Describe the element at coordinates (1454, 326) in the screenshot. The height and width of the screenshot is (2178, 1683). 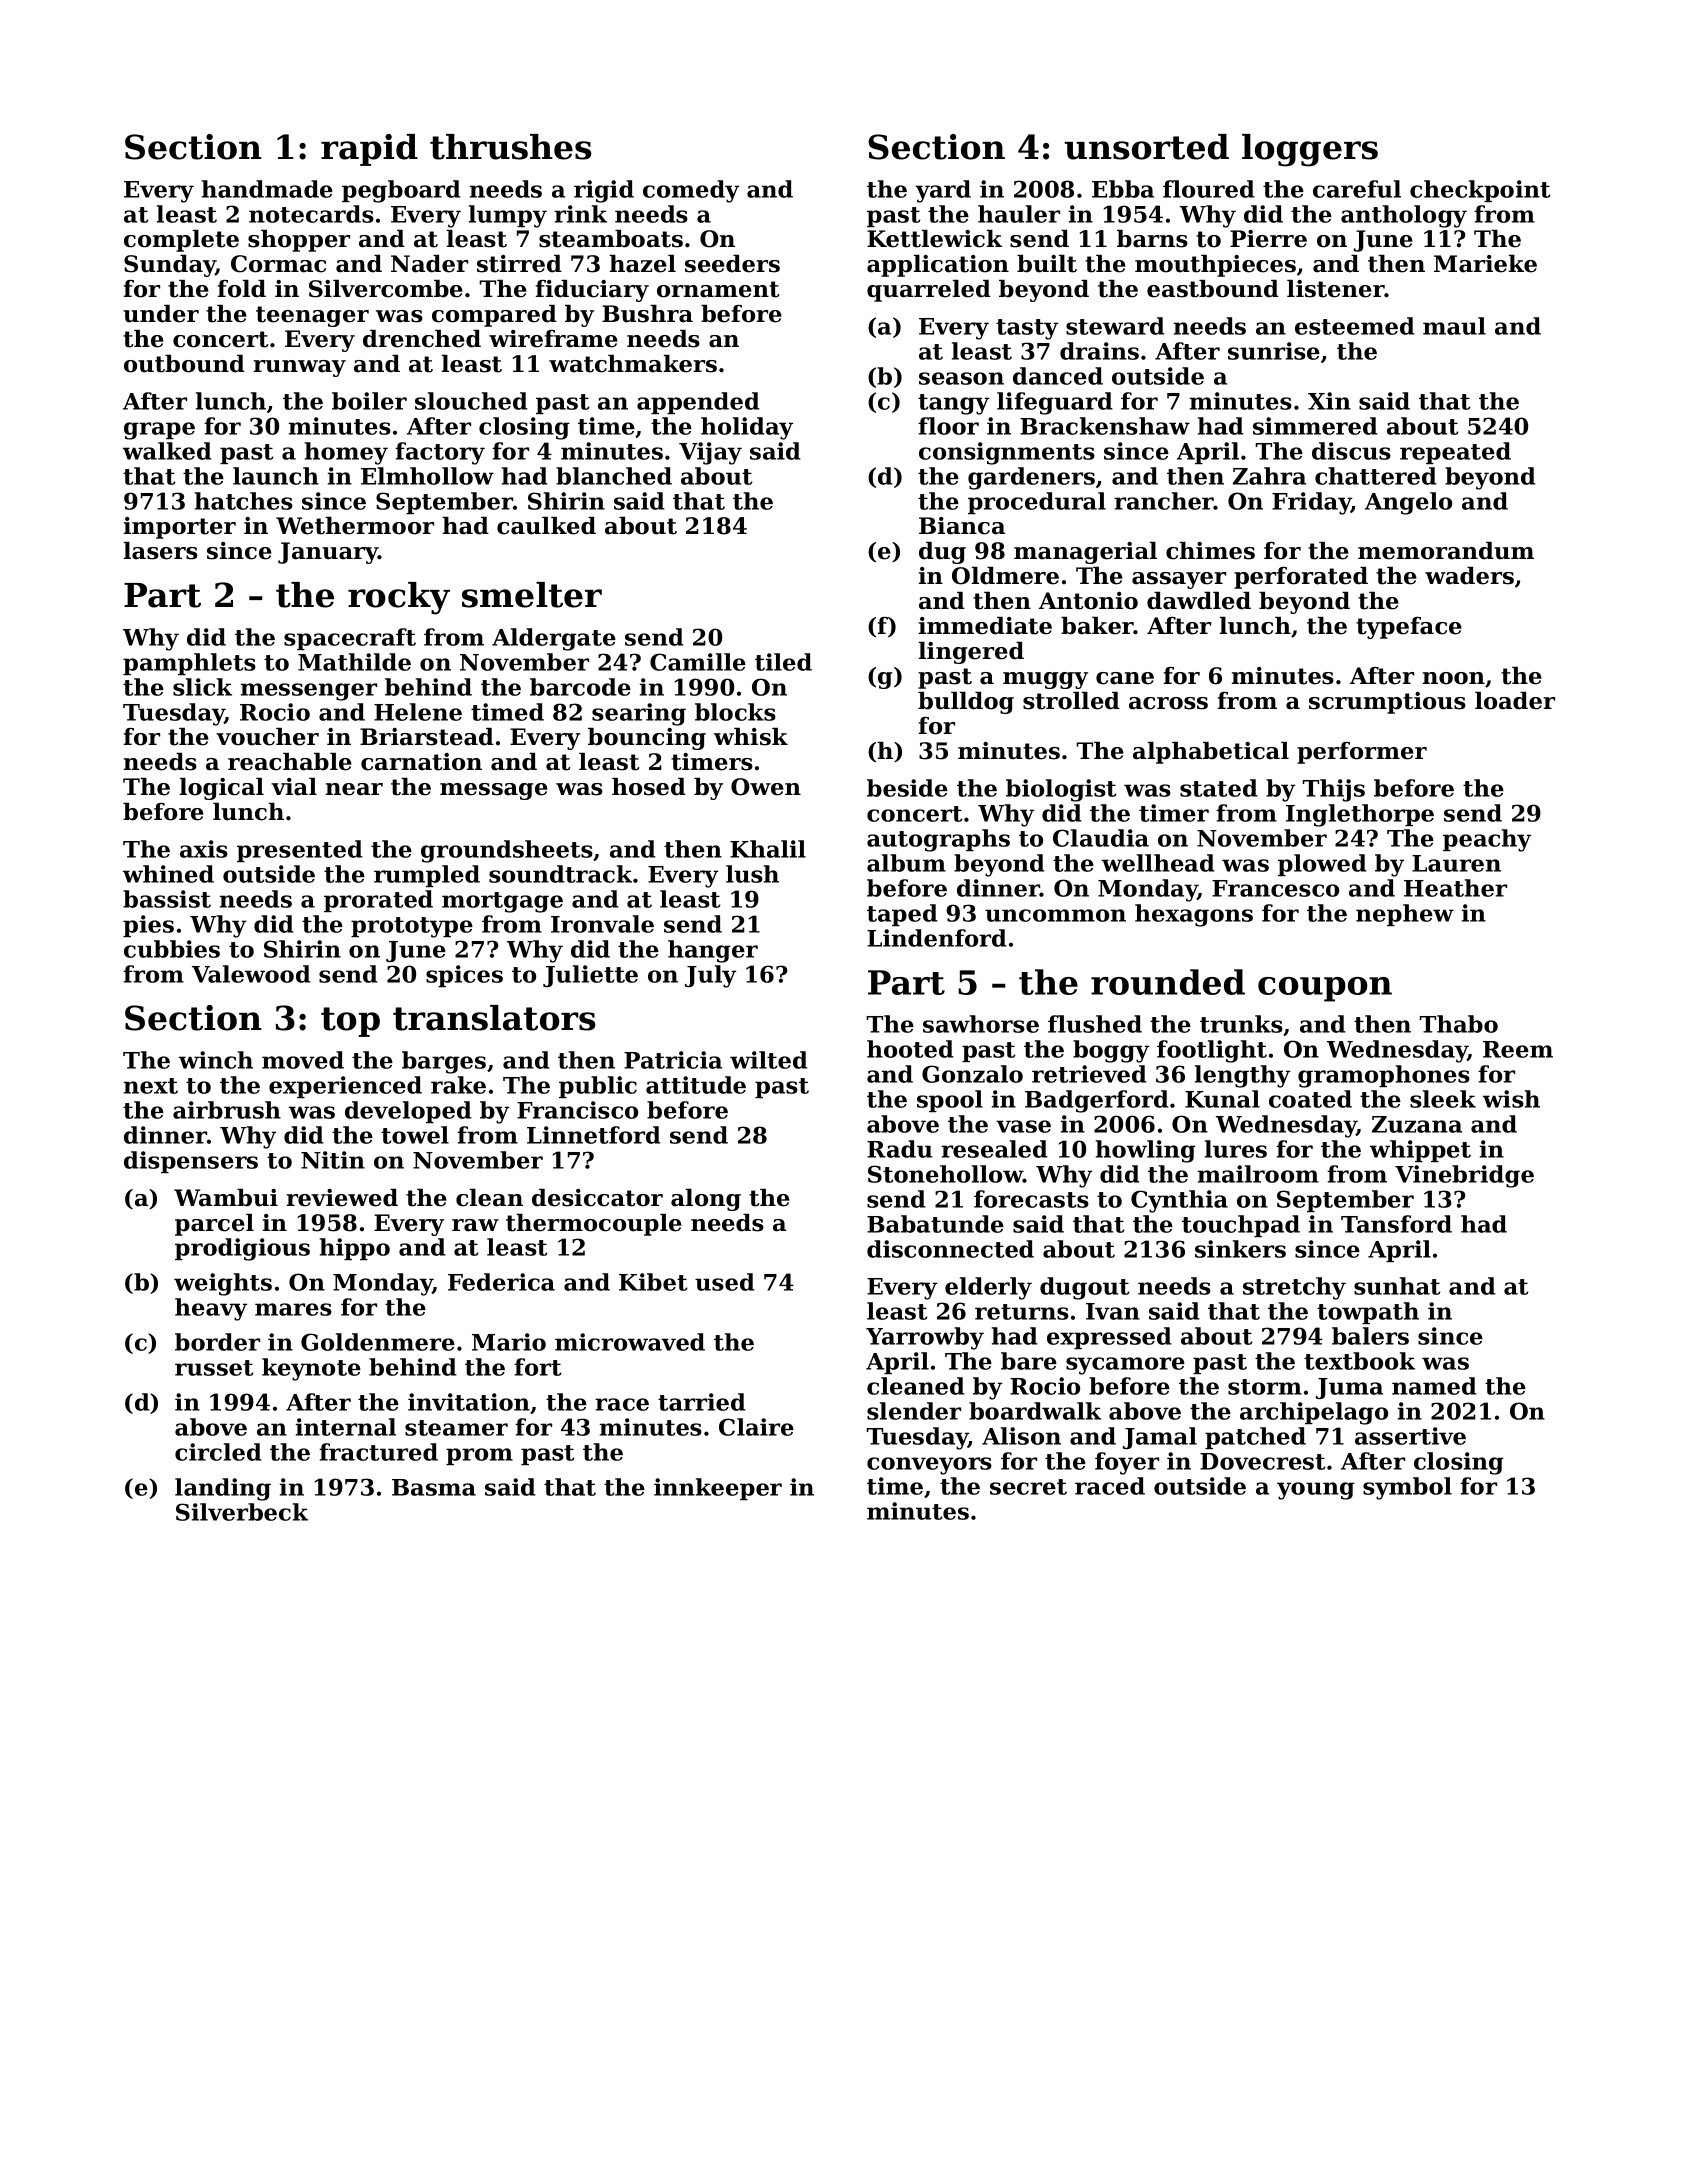
I see `maul` at that location.
